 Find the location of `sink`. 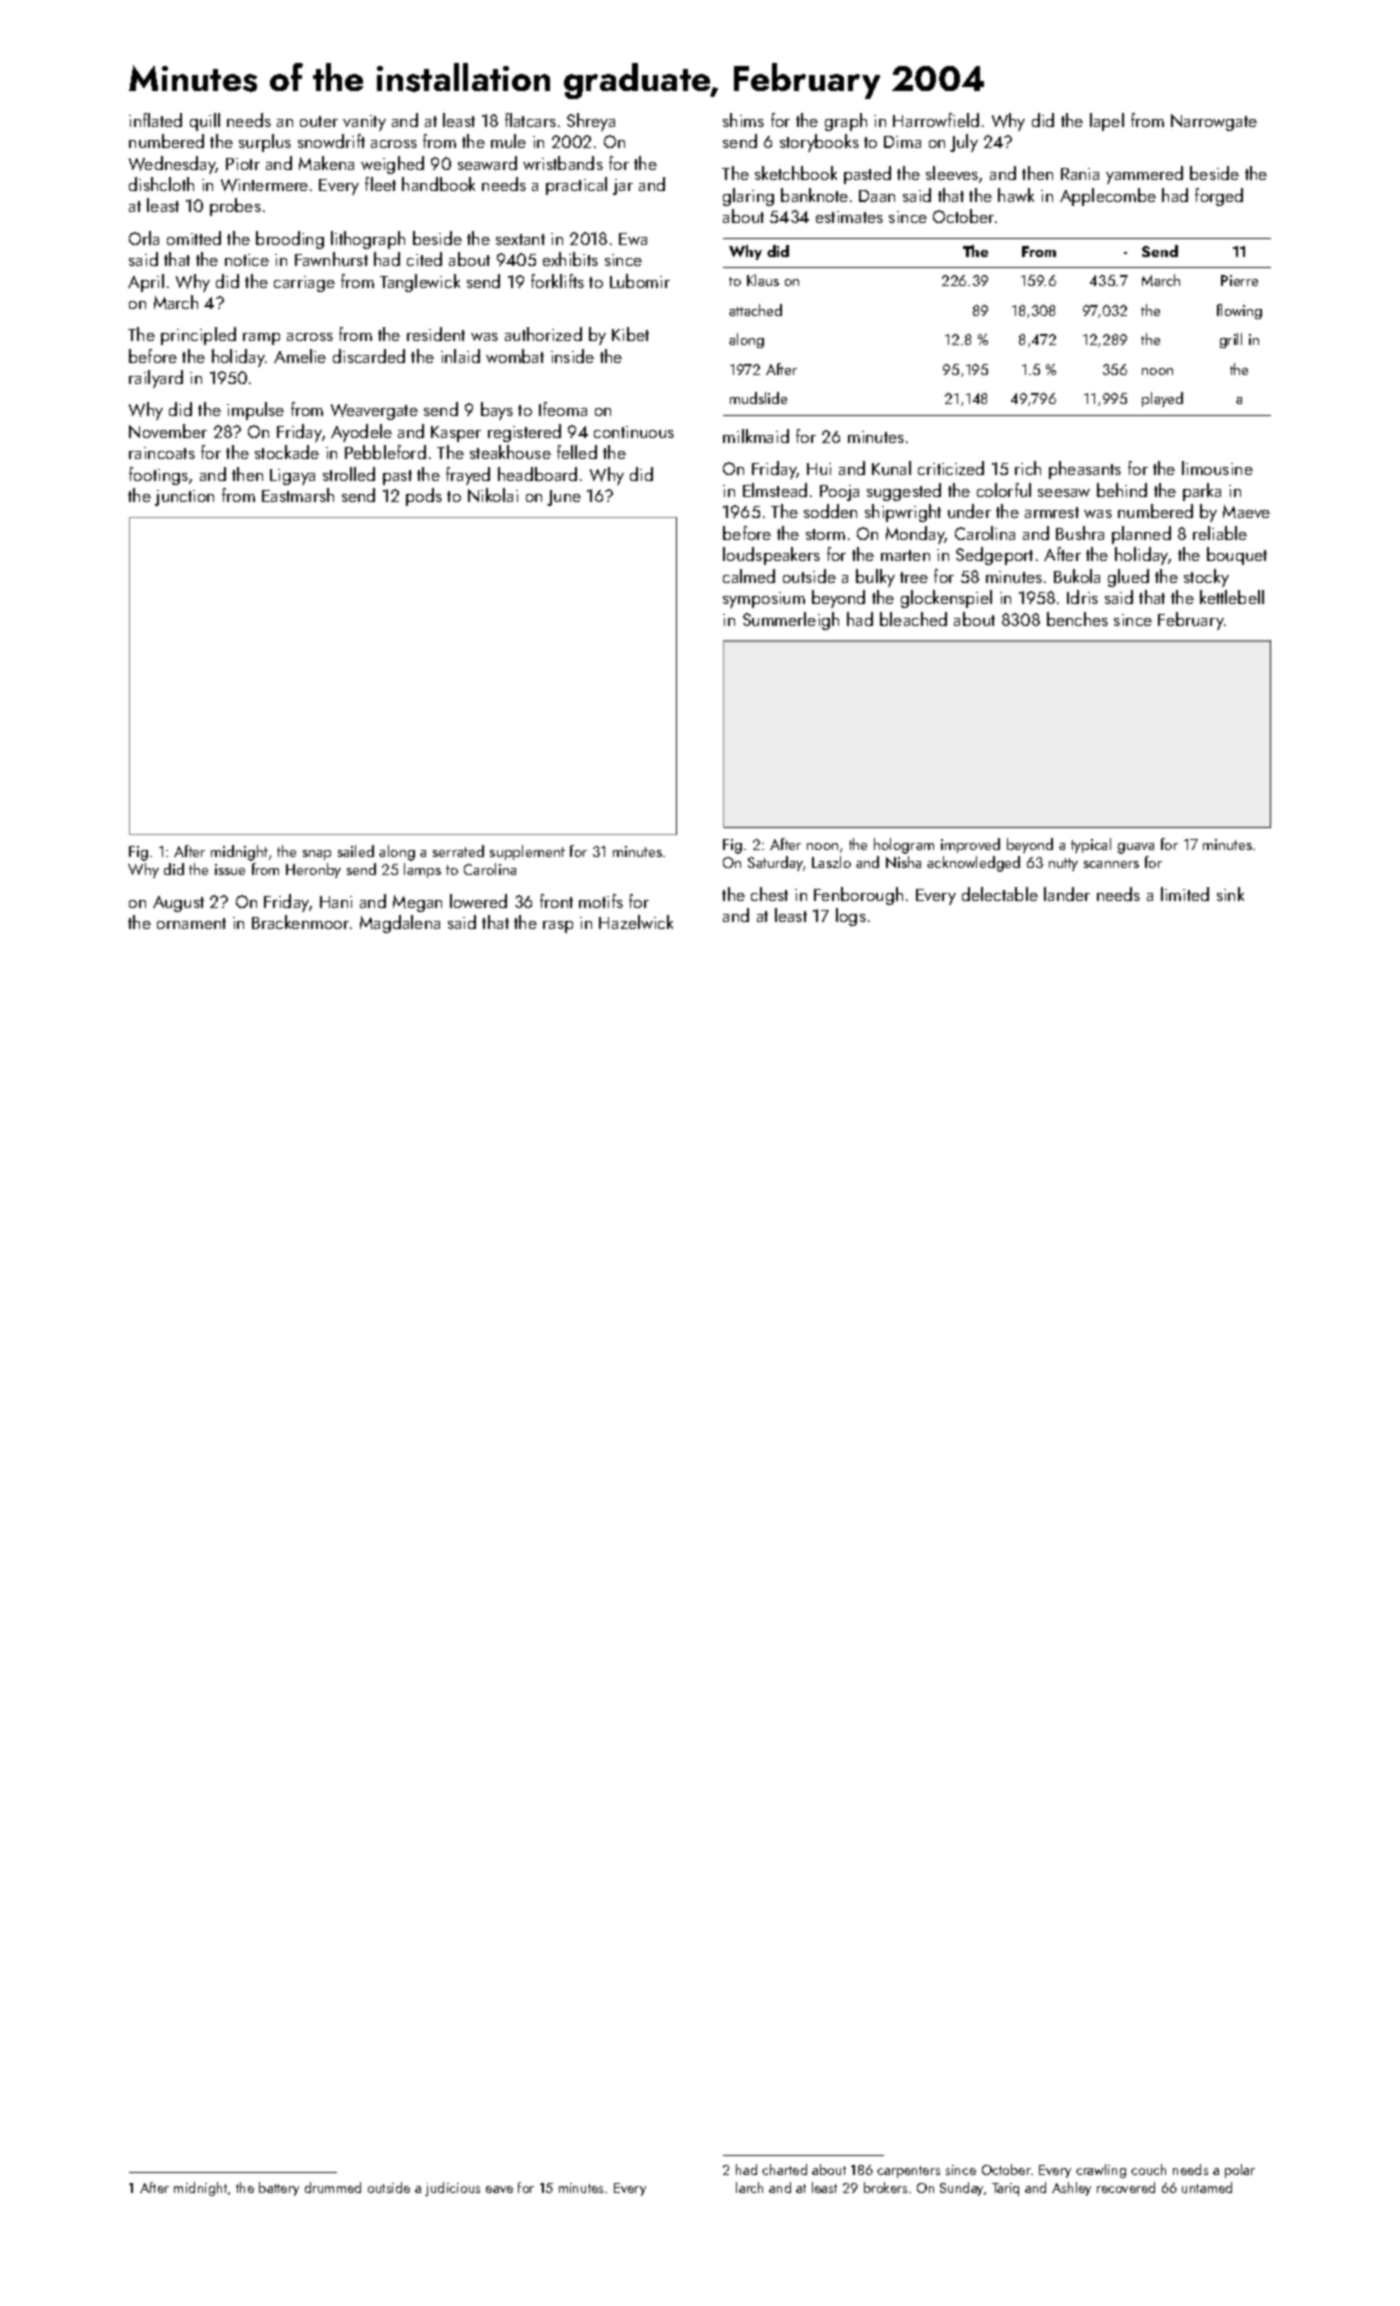

sink is located at coordinates (1230, 894).
